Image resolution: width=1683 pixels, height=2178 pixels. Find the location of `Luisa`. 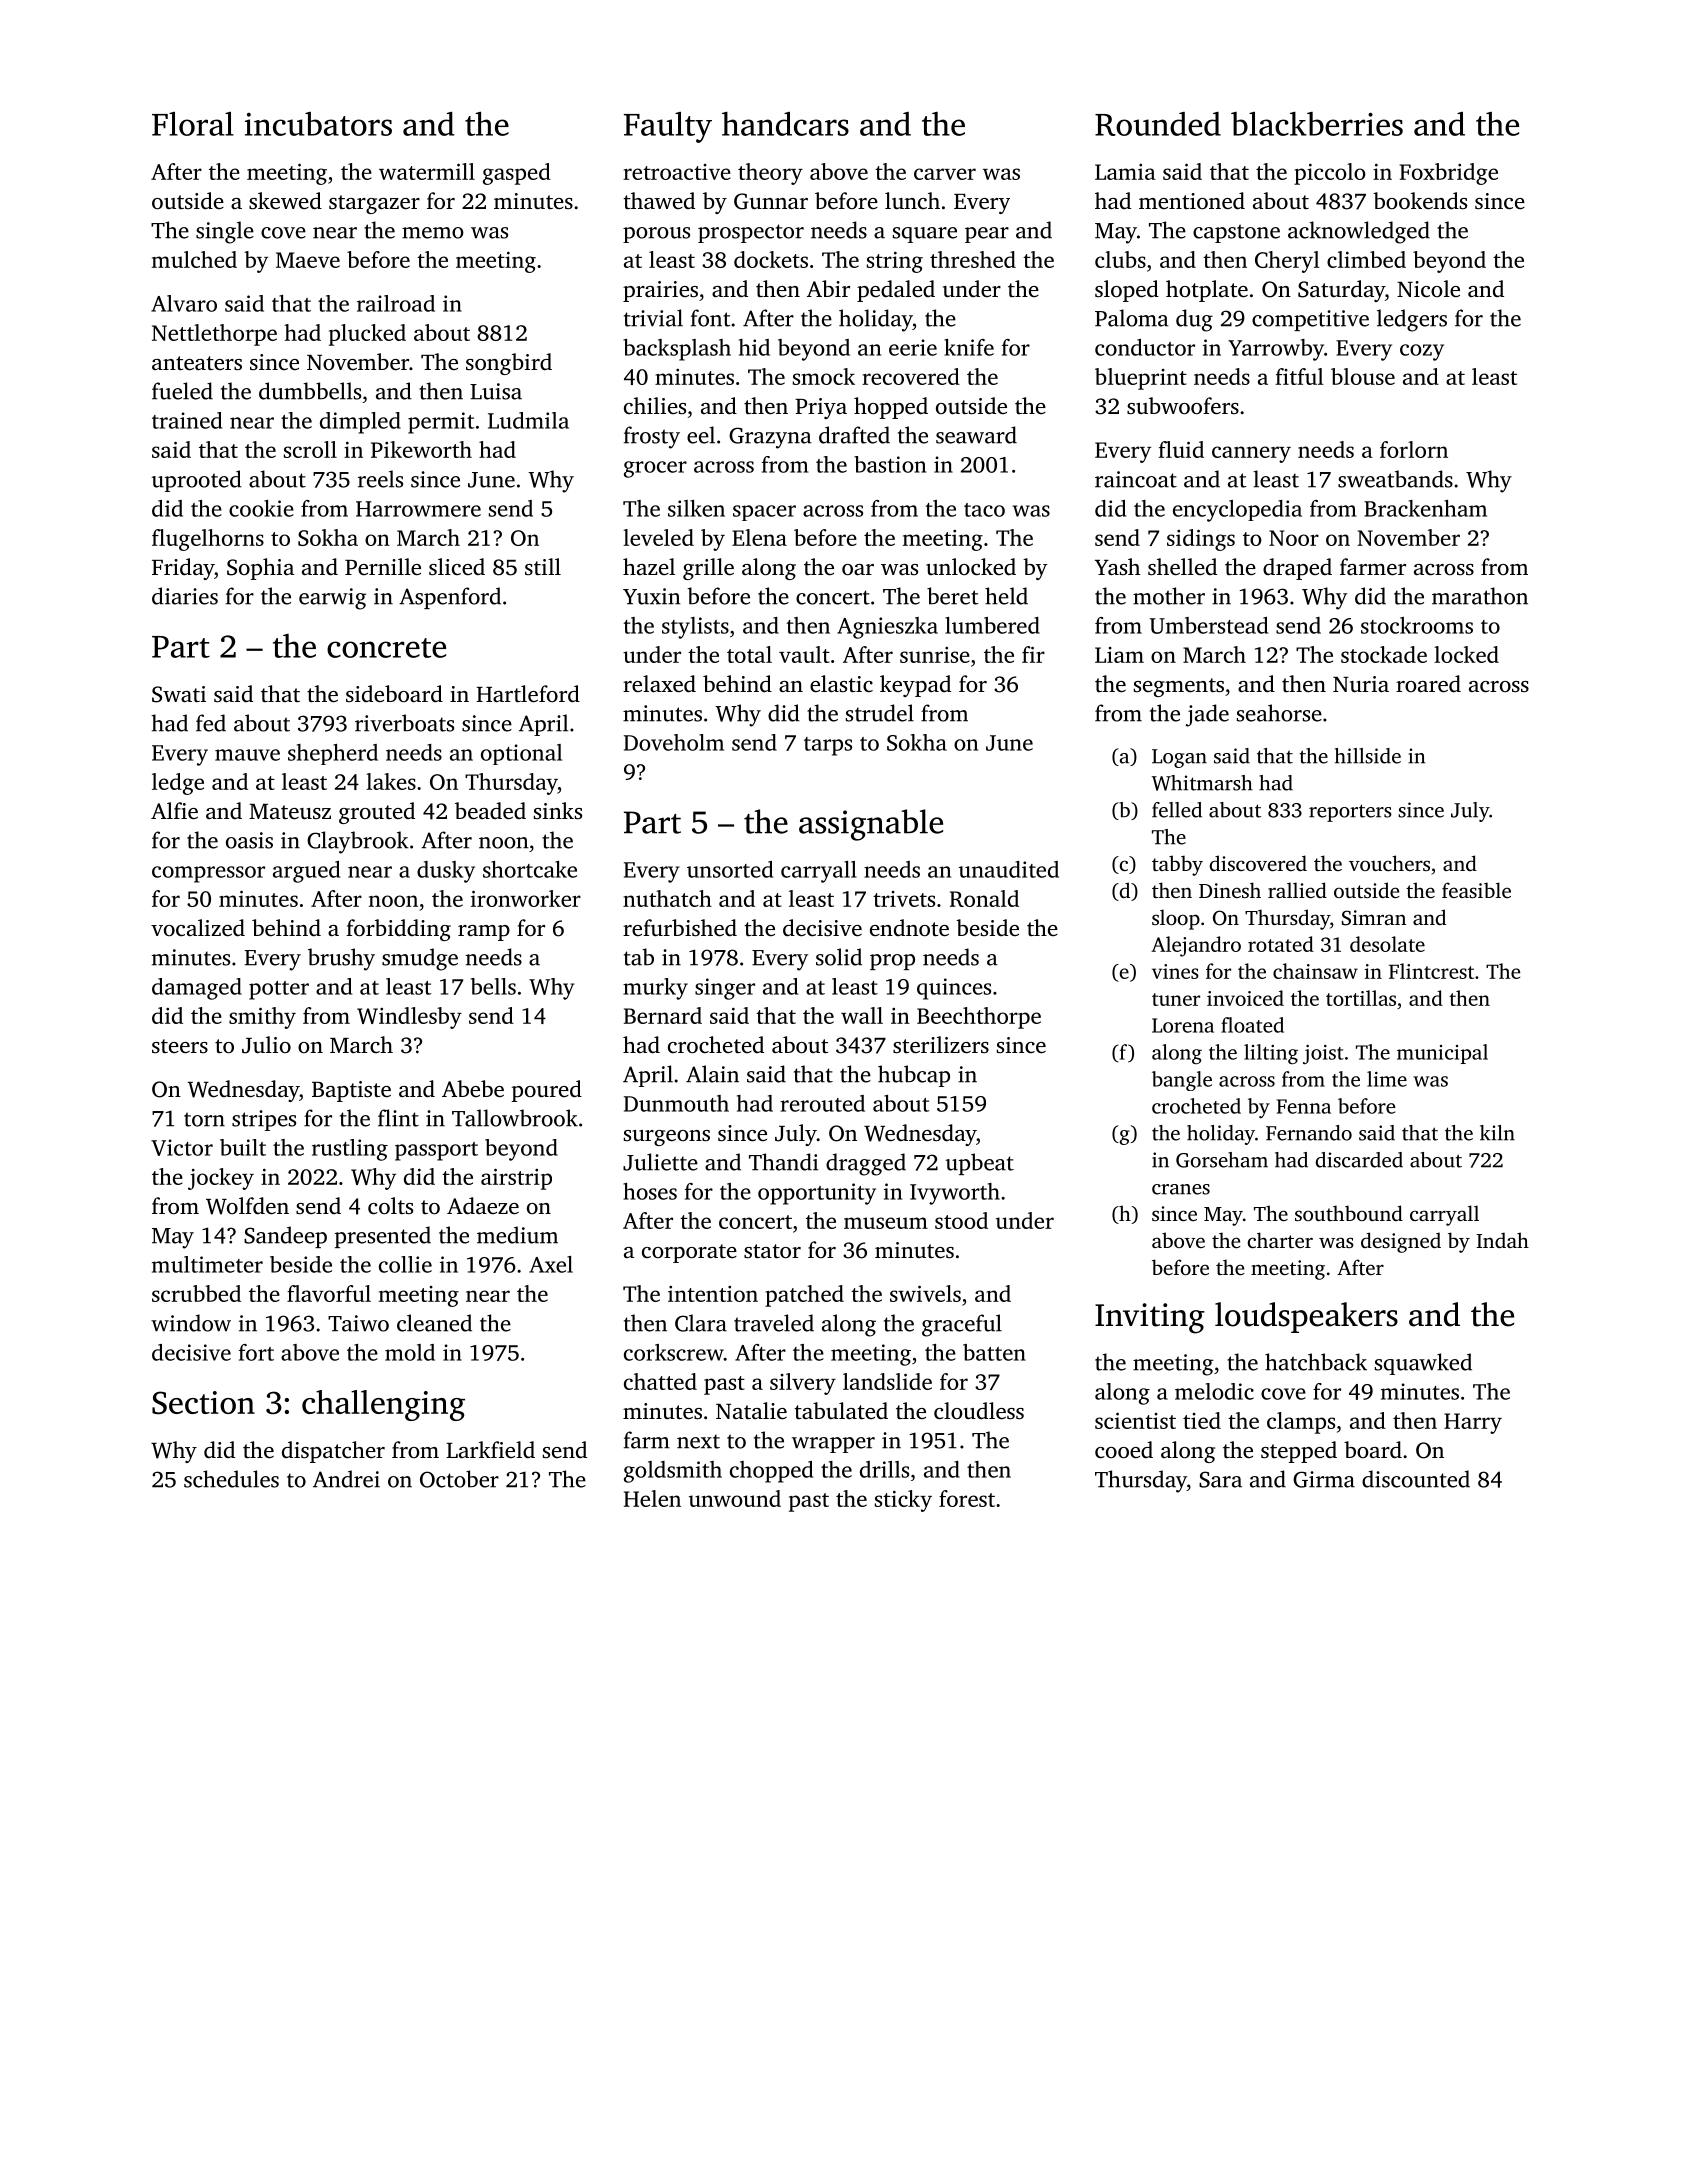

Luisa is located at coordinates (496, 391).
